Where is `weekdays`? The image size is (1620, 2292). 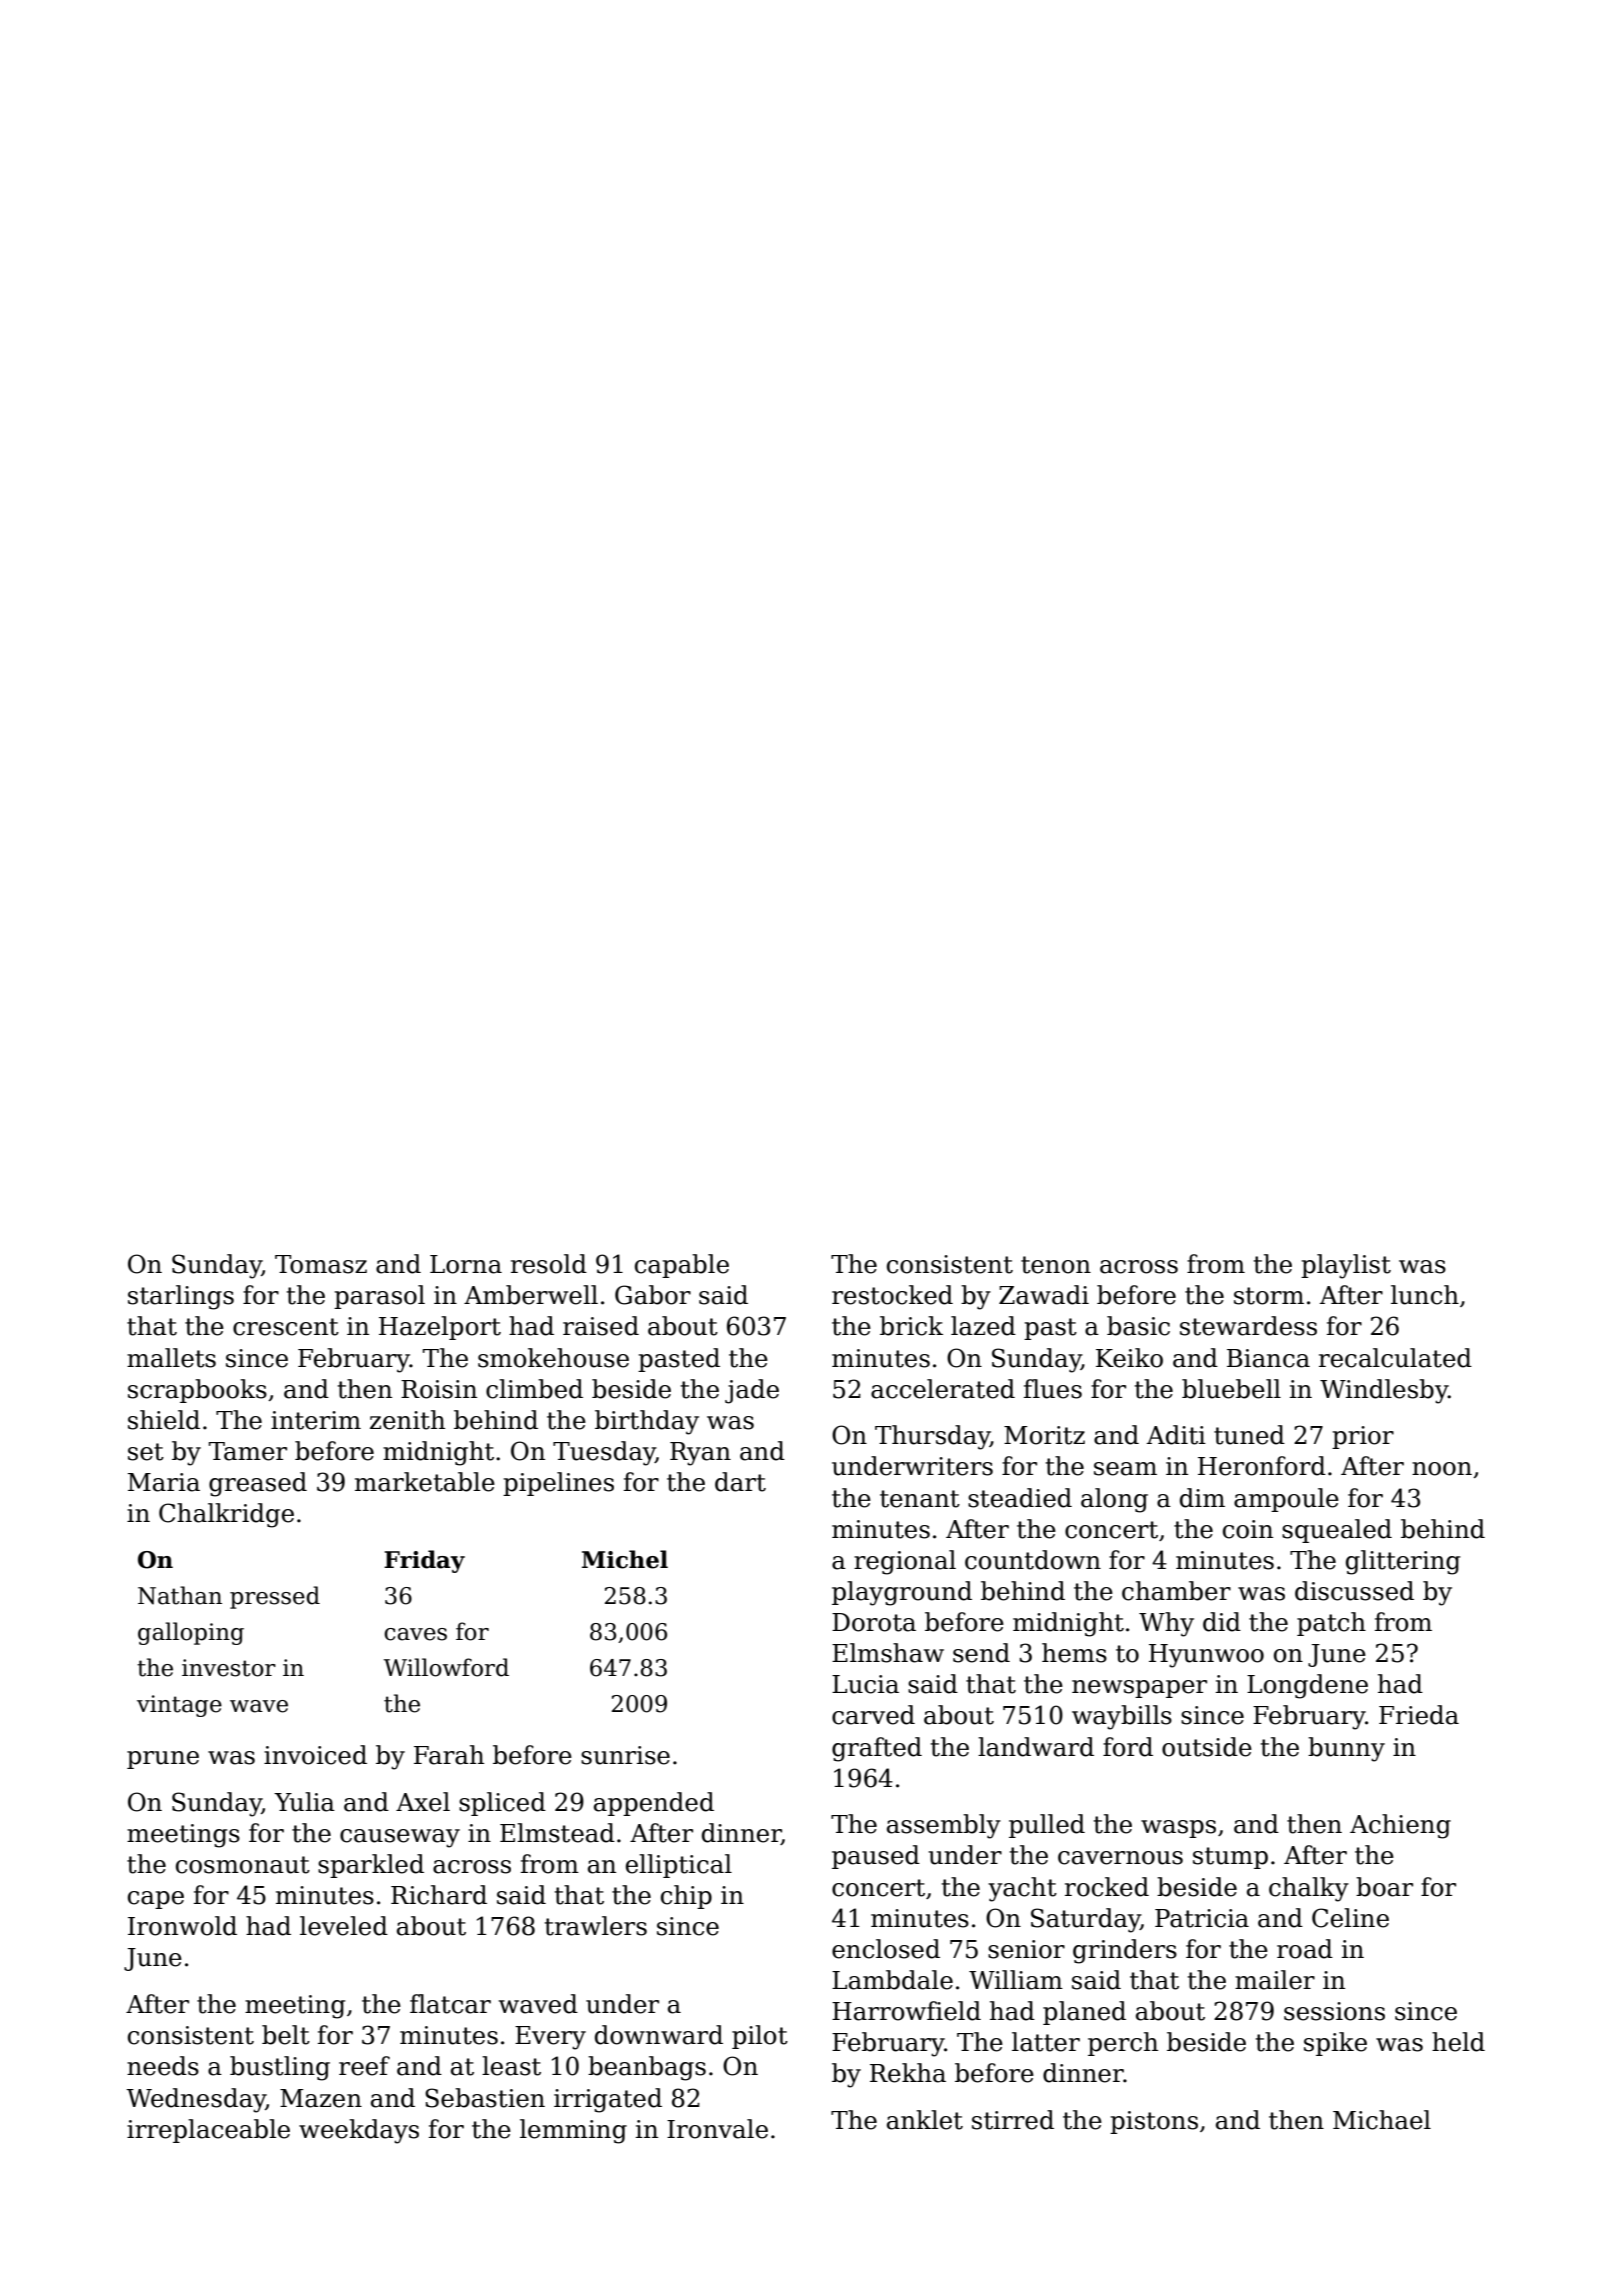
weekdays is located at coordinates (359, 2131).
